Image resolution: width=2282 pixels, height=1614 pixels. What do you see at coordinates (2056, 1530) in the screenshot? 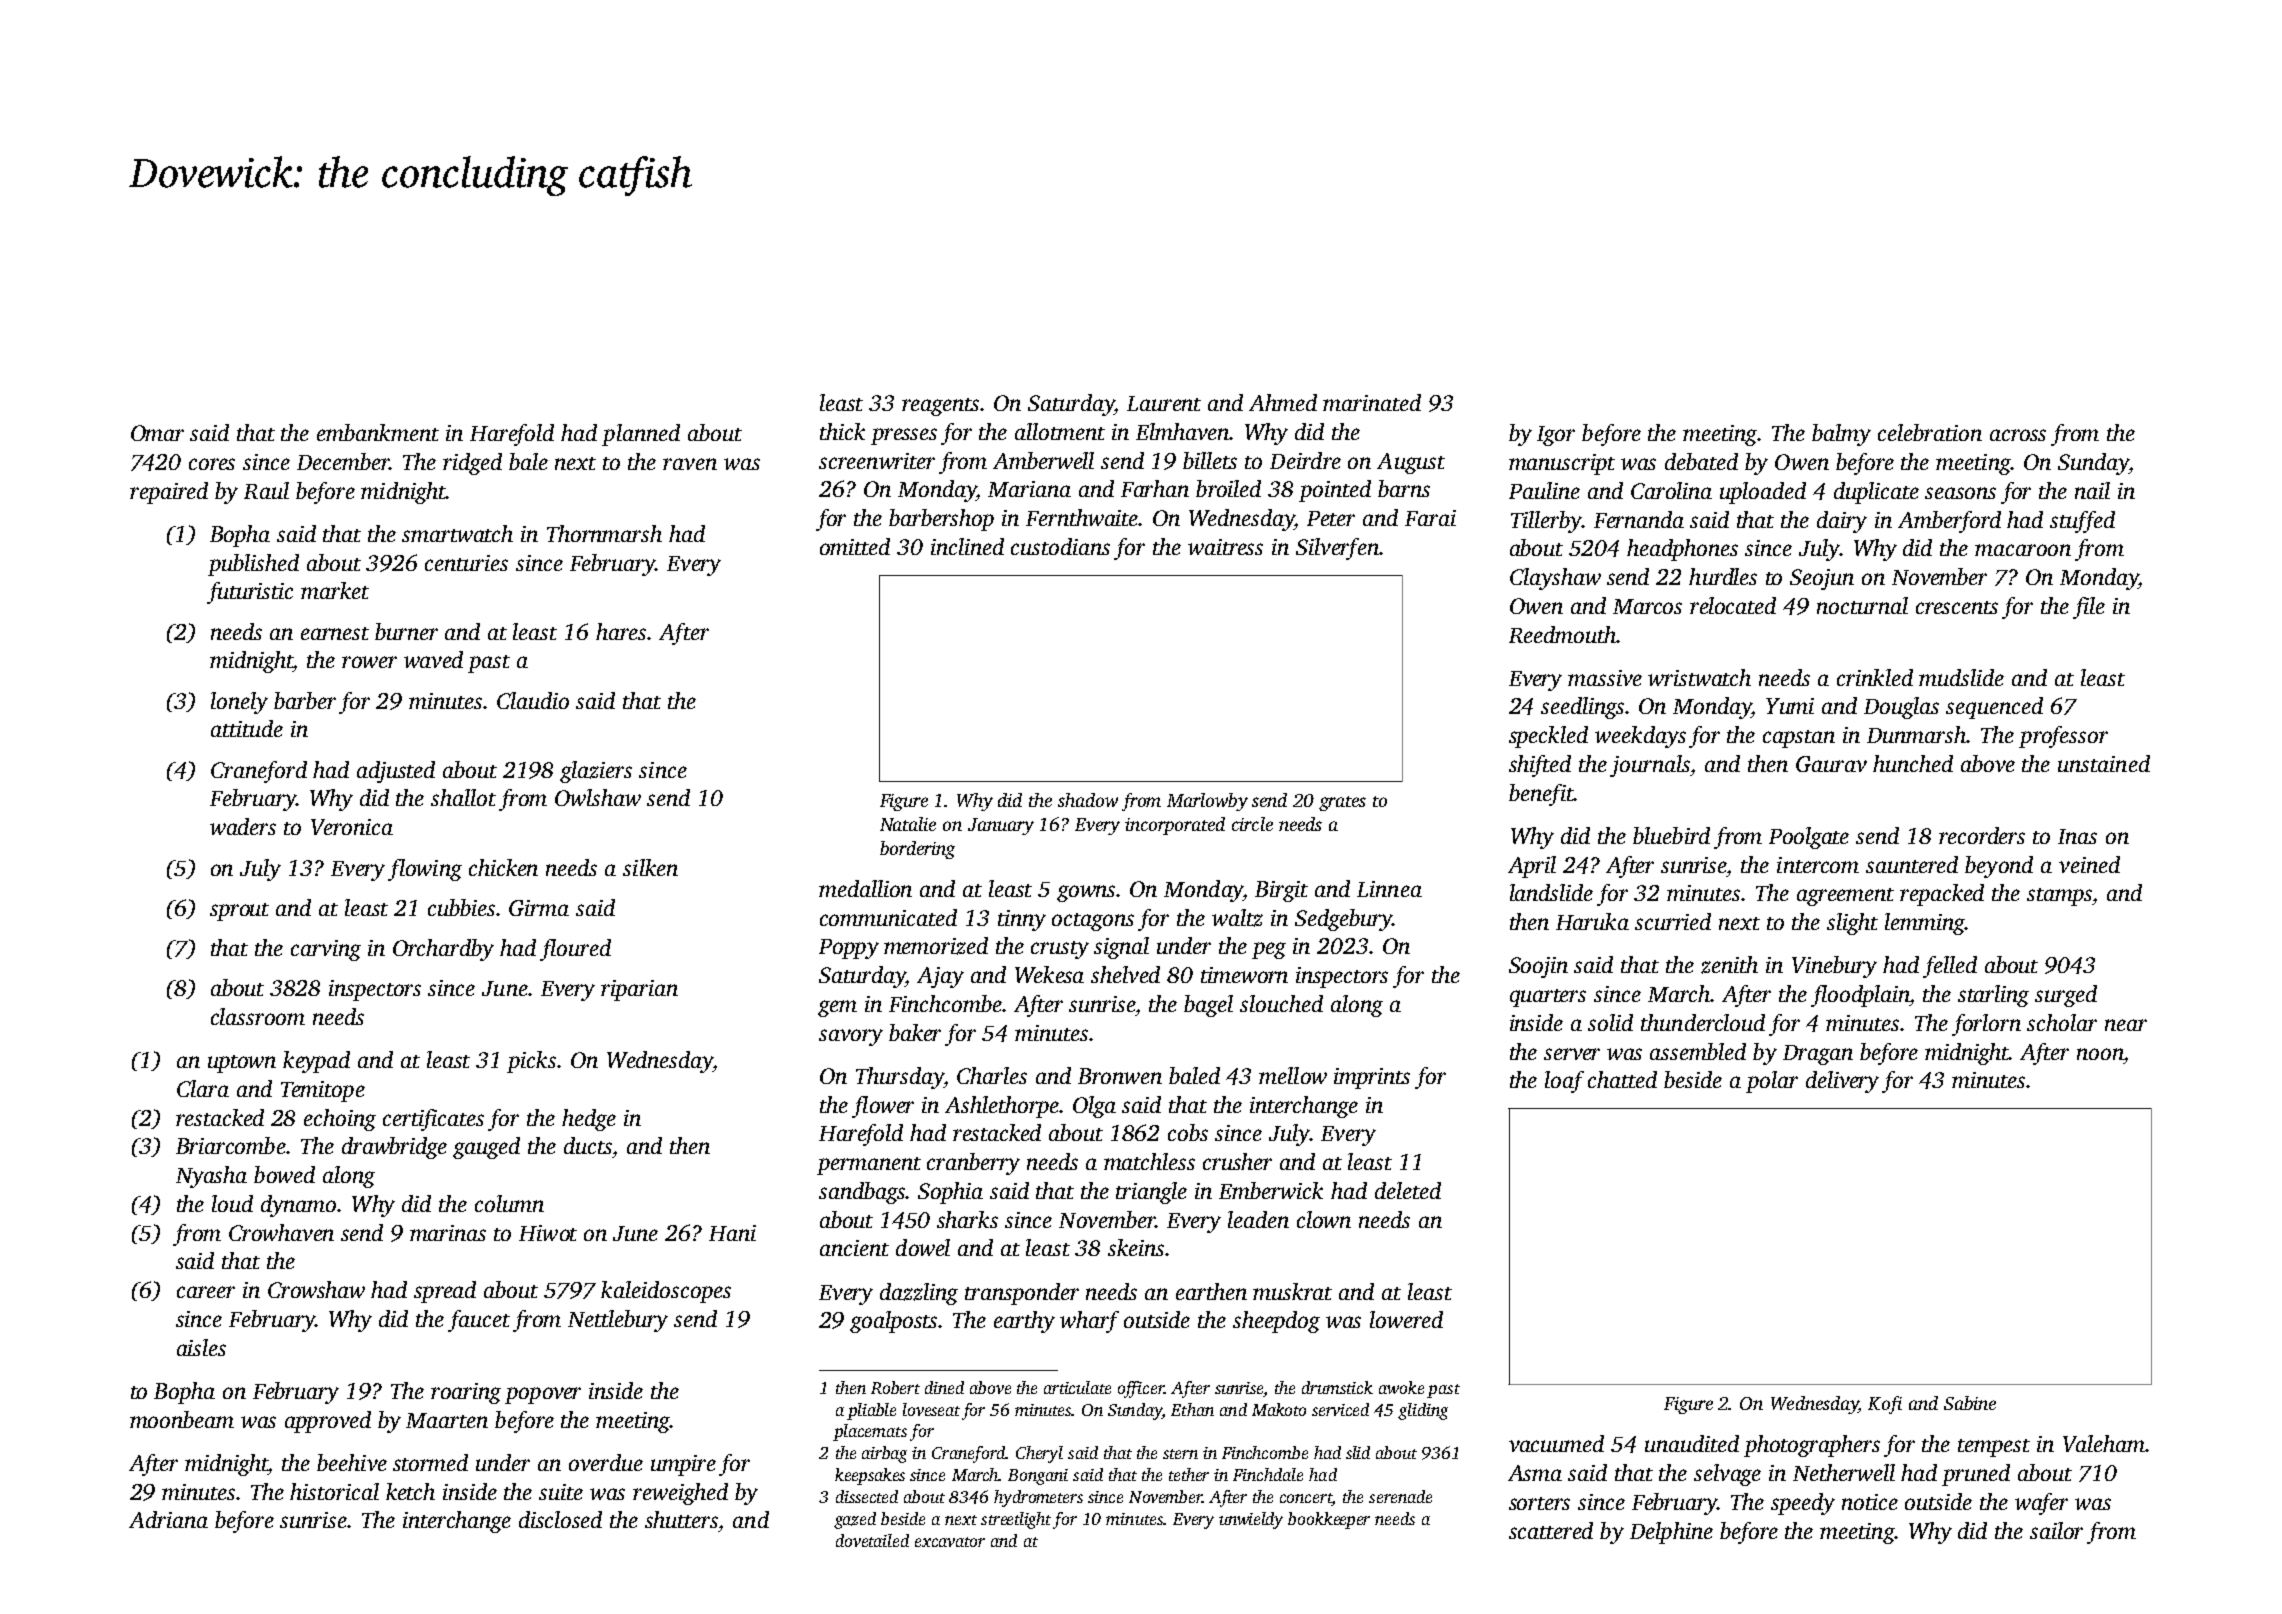
I see `sailor` at bounding box center [2056, 1530].
